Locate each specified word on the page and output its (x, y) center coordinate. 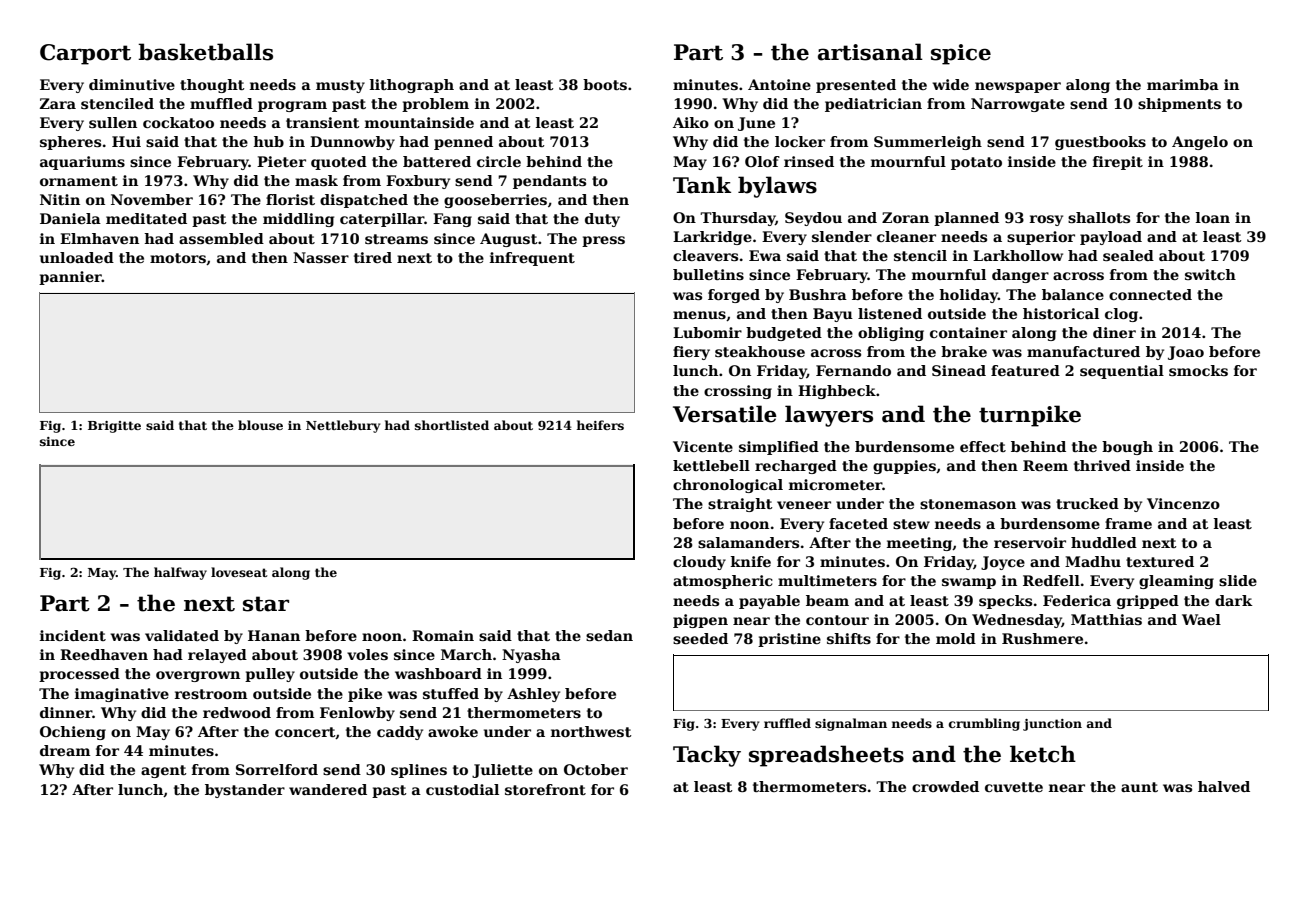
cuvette (1014, 787)
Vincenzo (1183, 503)
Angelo (1200, 143)
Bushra (818, 294)
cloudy (699, 563)
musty (340, 86)
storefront (545, 789)
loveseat (239, 572)
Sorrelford (277, 769)
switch (1210, 274)
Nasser (321, 257)
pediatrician (873, 105)
